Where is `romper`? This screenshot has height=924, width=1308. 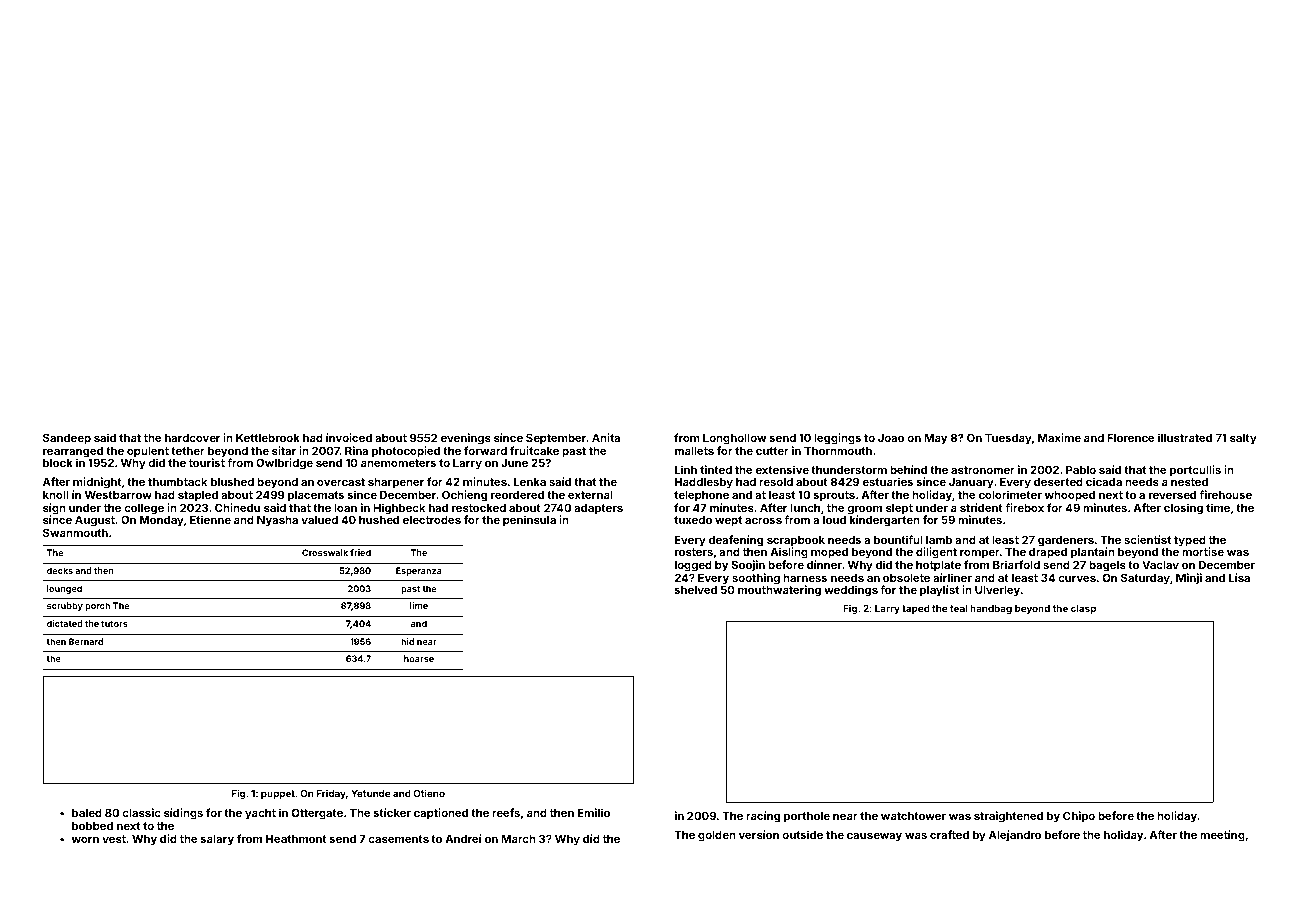 romper is located at coordinates (980, 554).
